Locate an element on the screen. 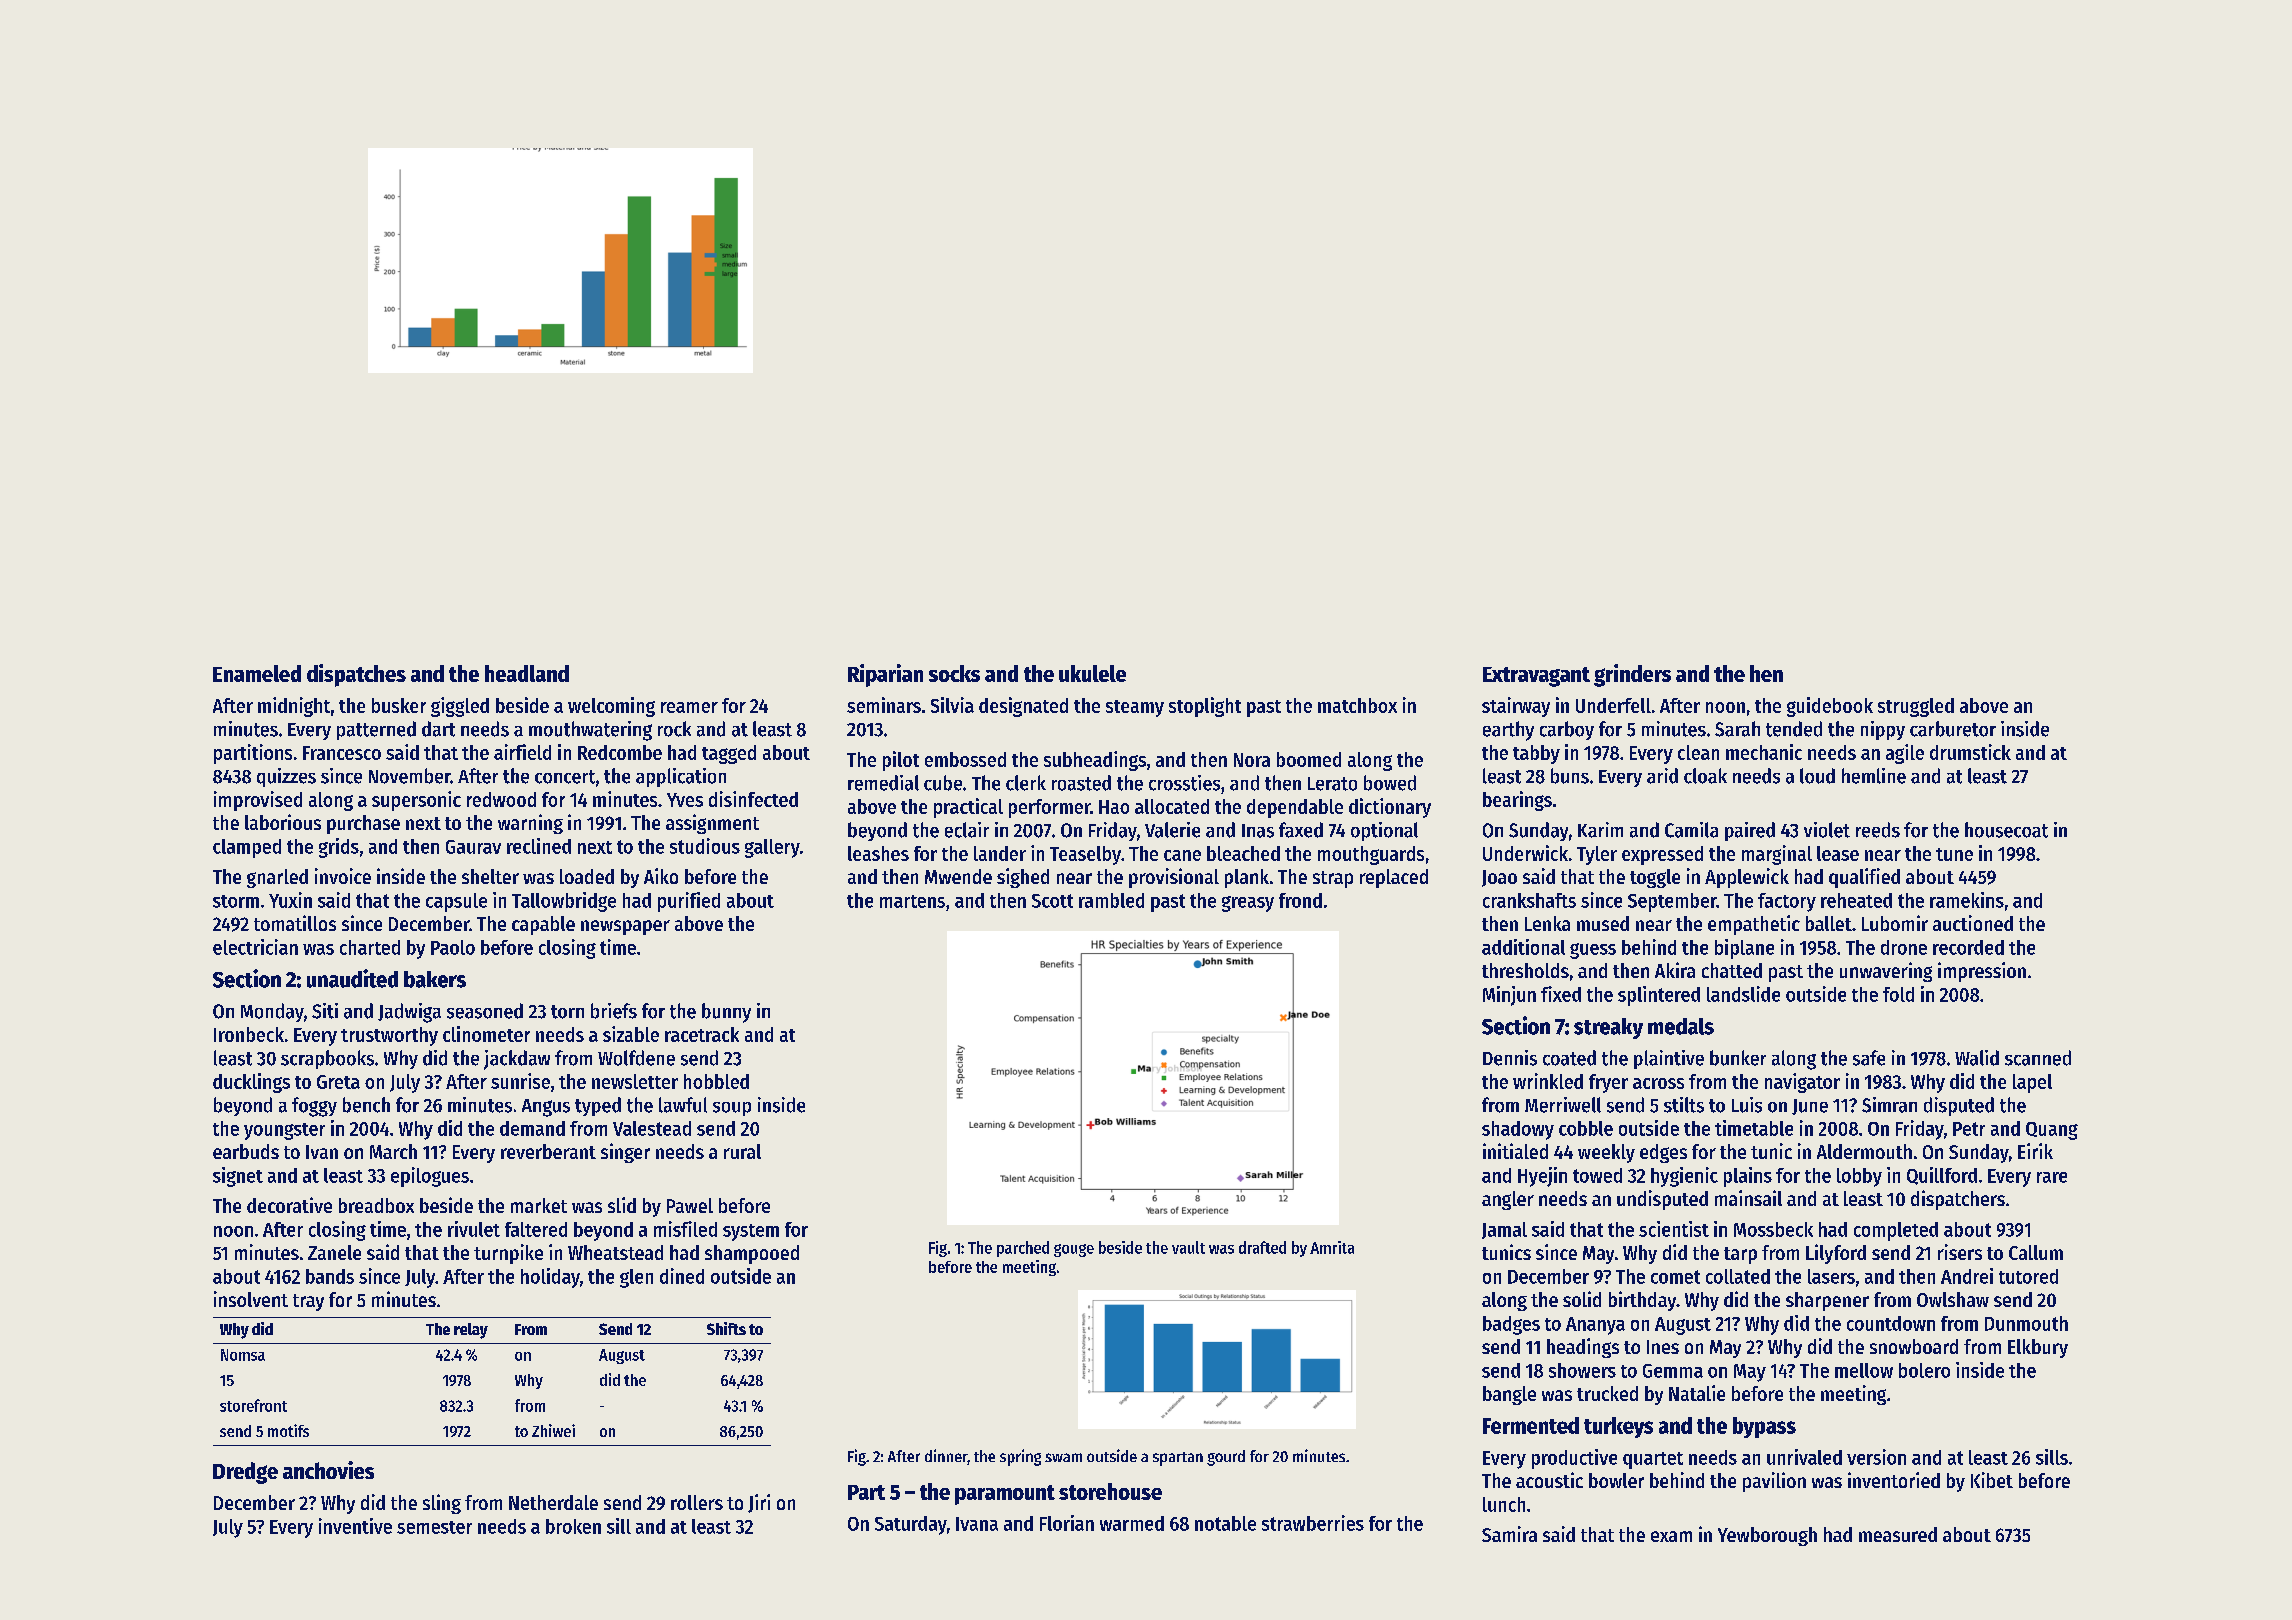 Image resolution: width=2292 pixels, height=1620 pixels. edges is located at coordinates (1663, 1153).
